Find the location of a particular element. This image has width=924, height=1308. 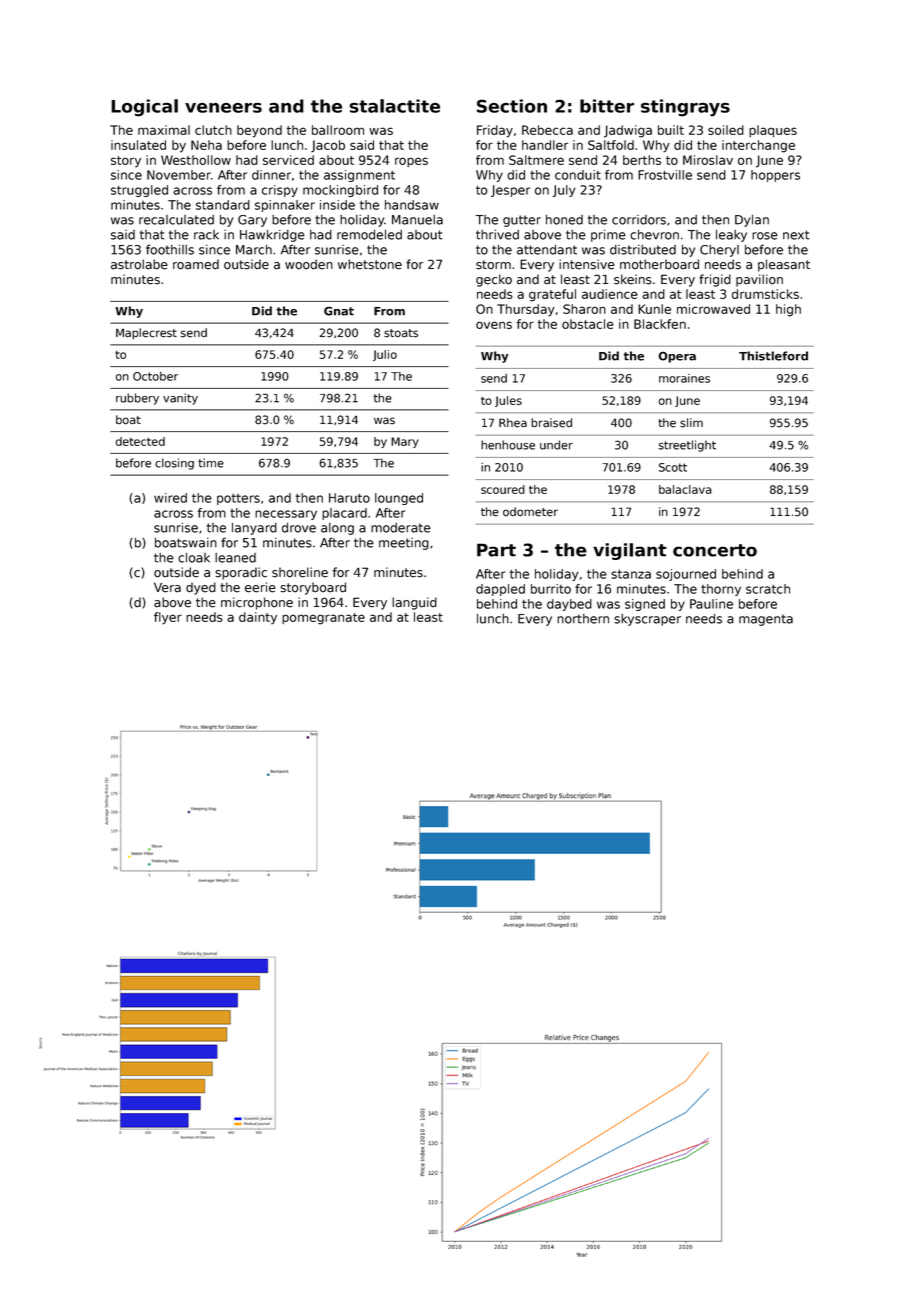

concerto is located at coordinates (715, 550).
